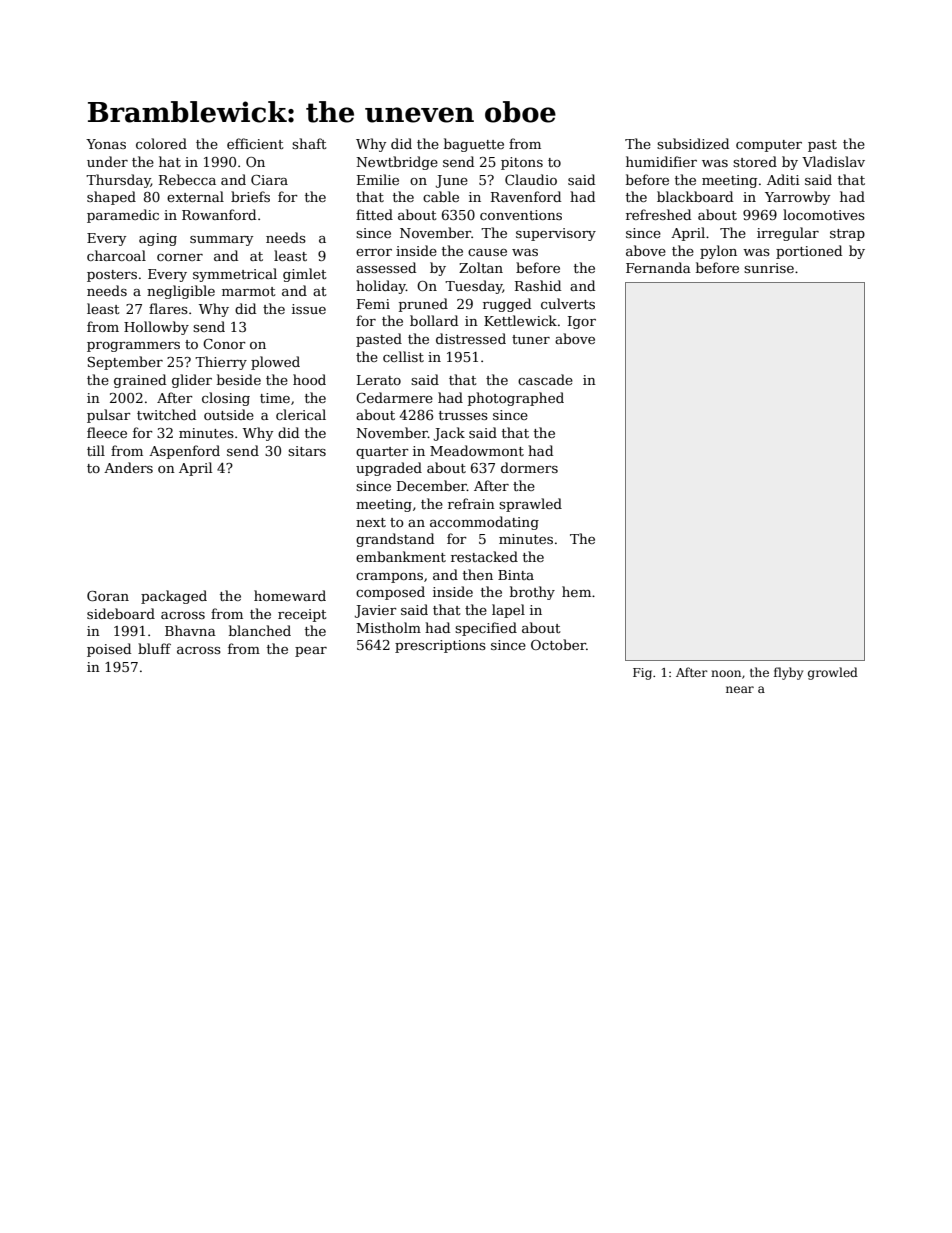 The image size is (952, 1233). What do you see at coordinates (530, 505) in the document?
I see `sprawled` at bounding box center [530, 505].
